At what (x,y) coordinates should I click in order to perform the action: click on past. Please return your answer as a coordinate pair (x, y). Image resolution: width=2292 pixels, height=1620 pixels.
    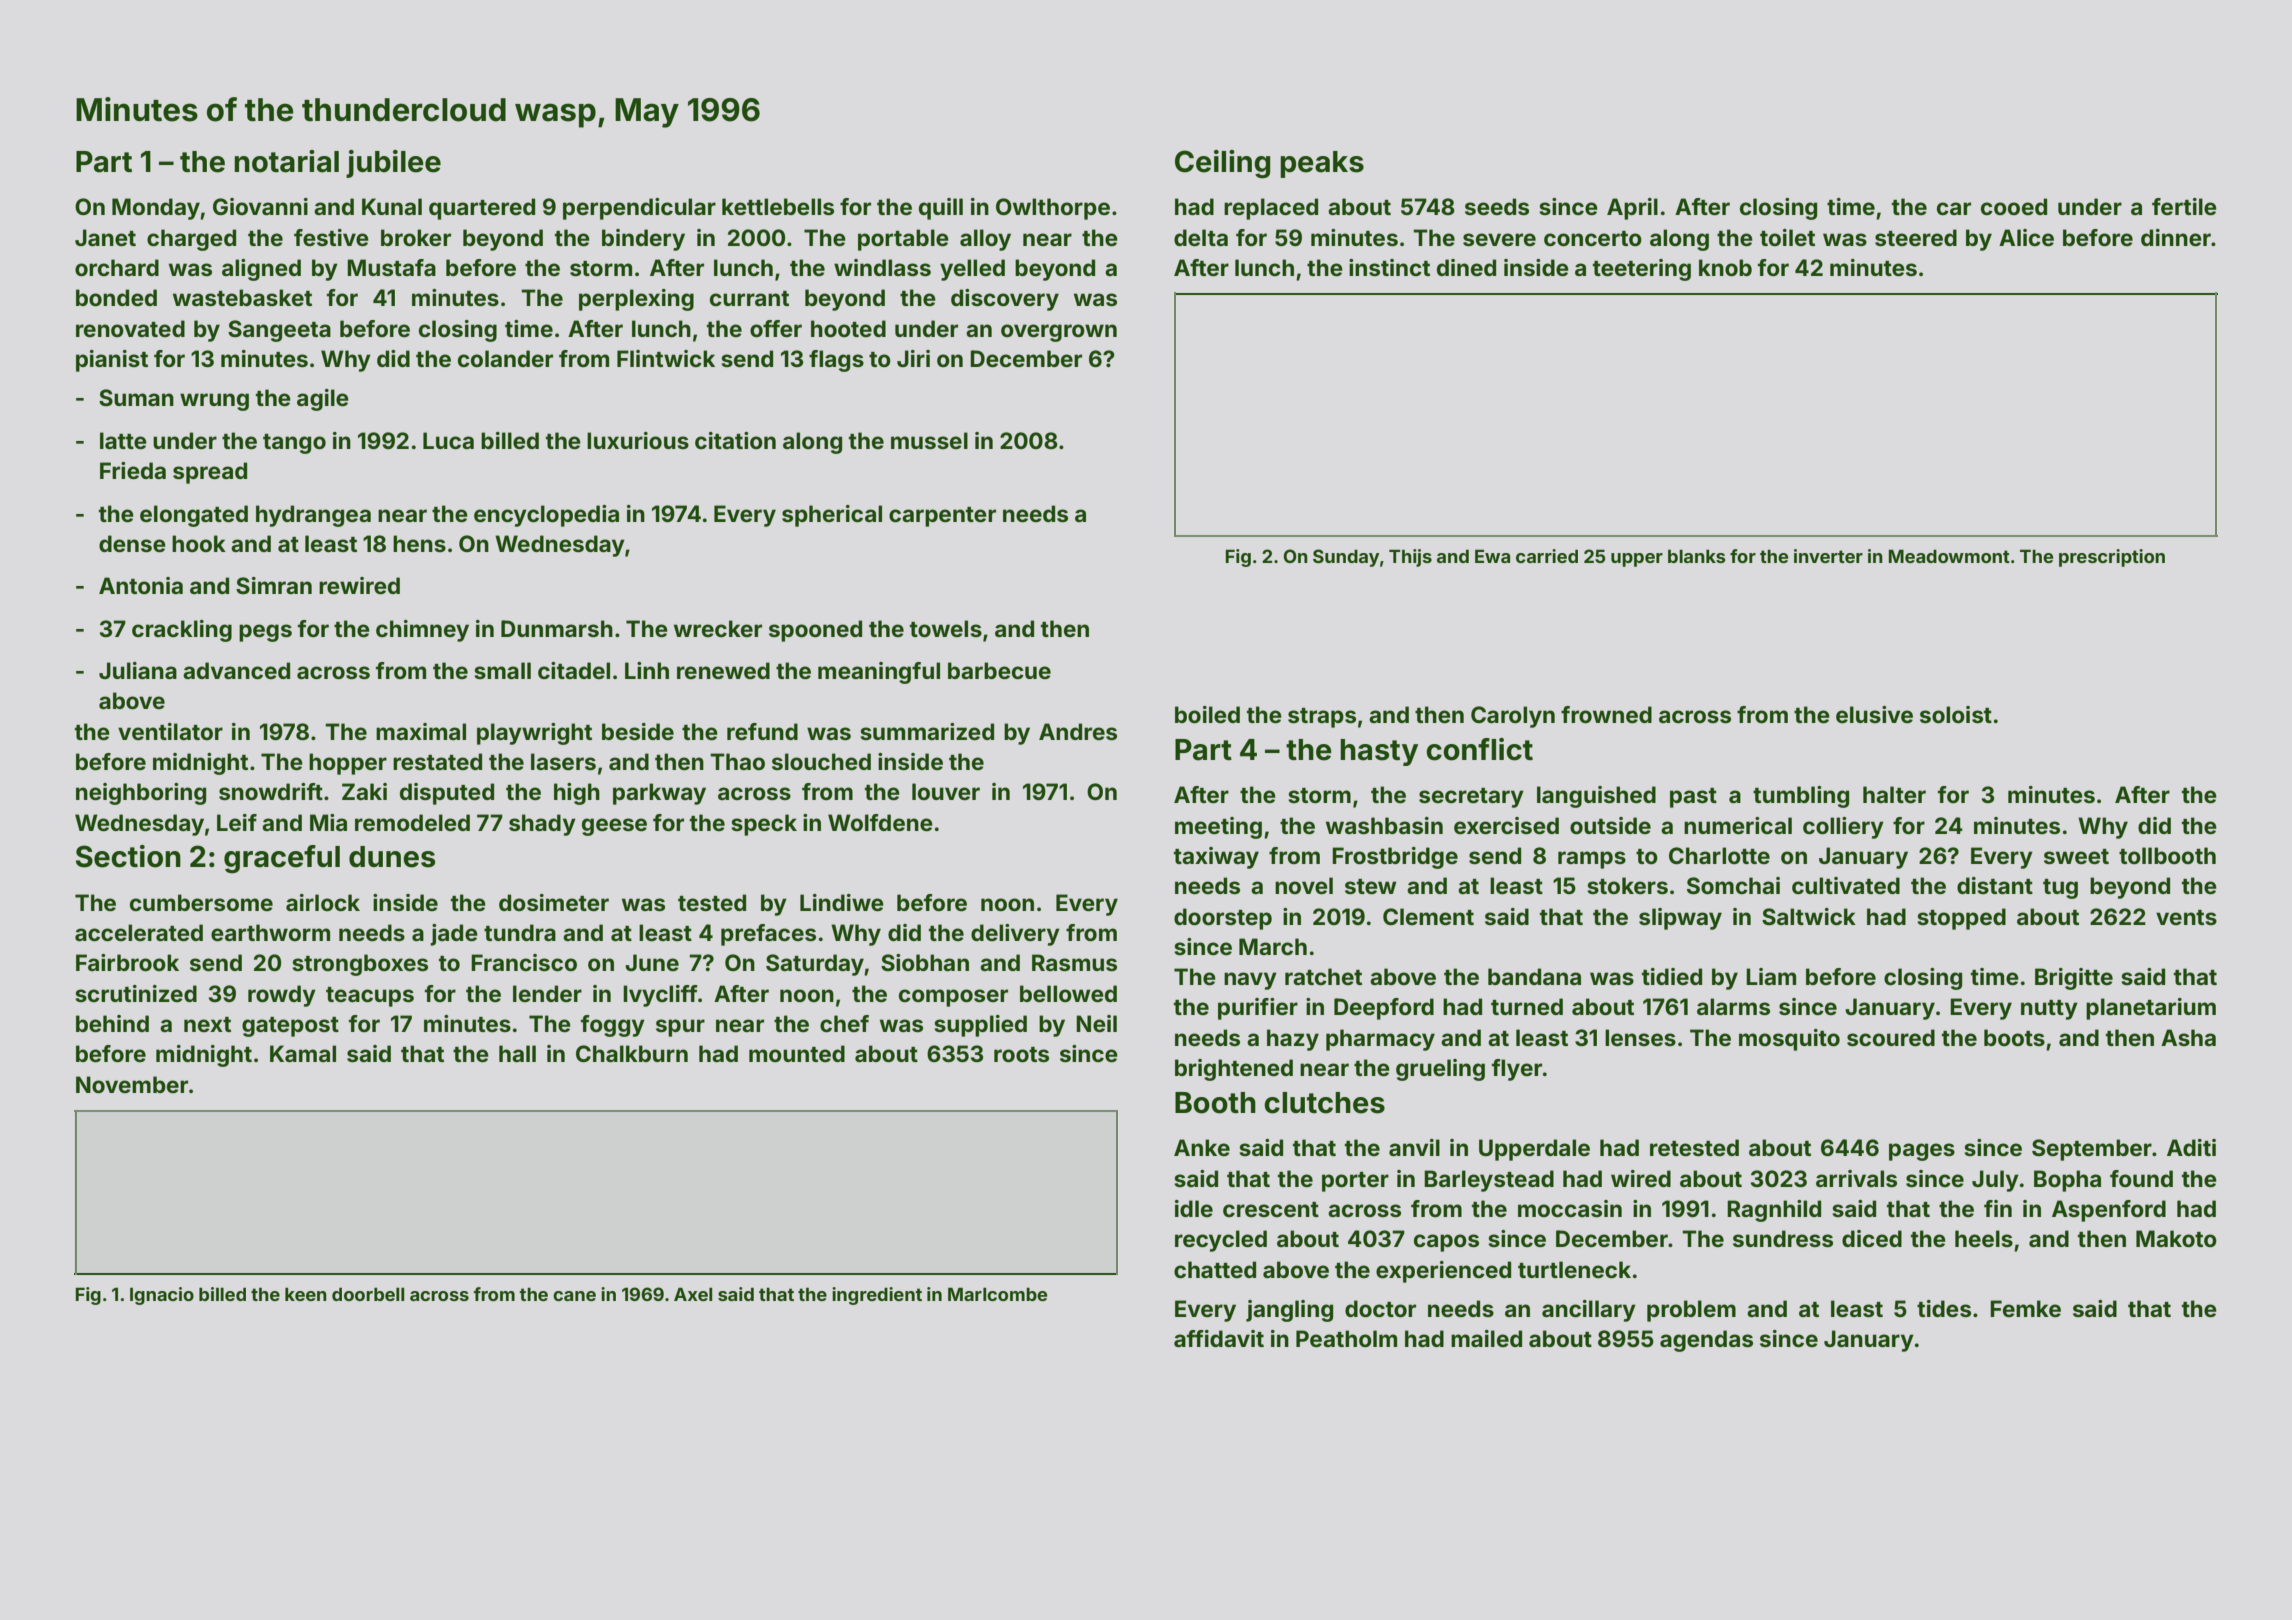
    Looking at the image, I should click on (1693, 798).
